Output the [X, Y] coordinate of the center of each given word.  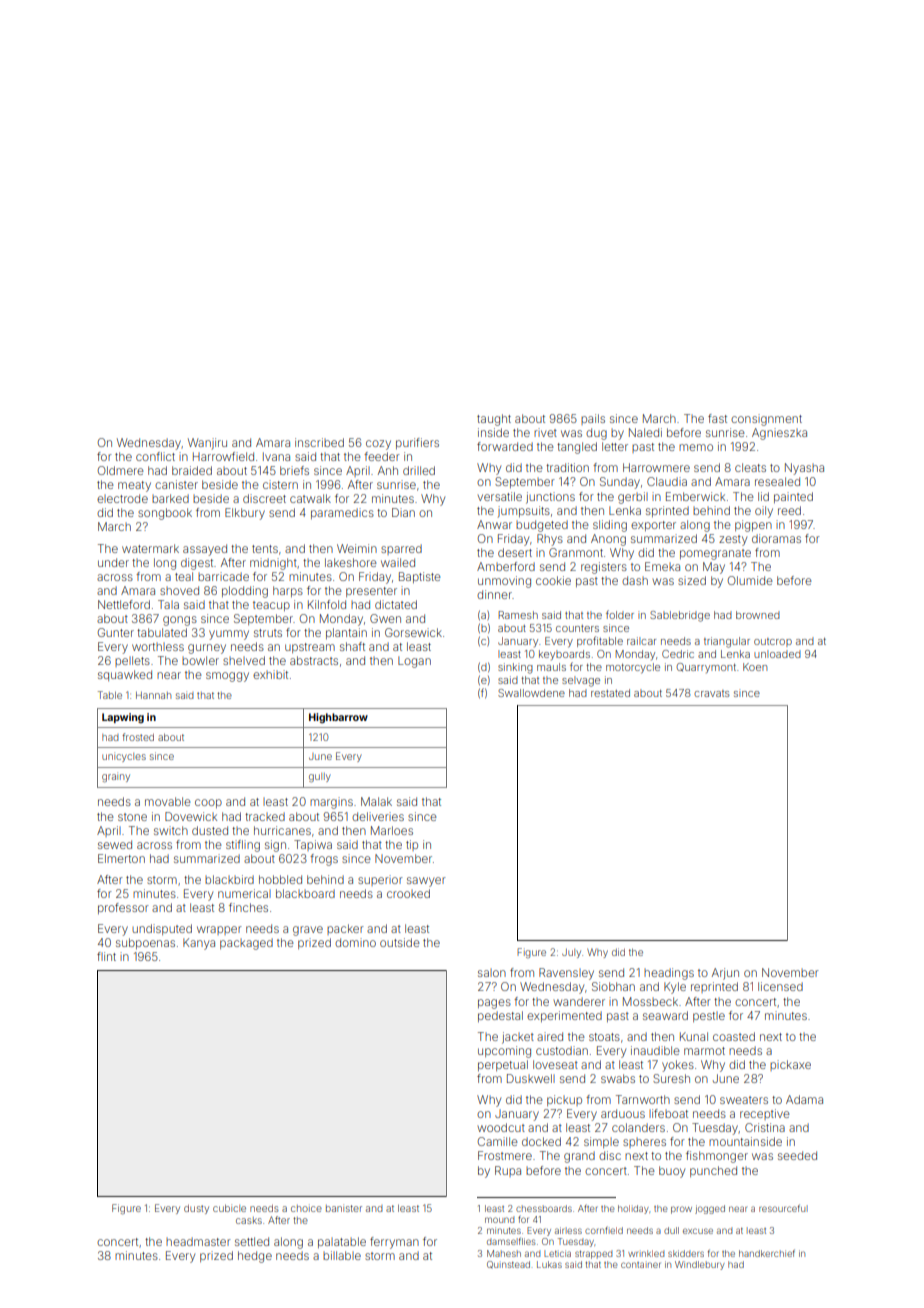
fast [717, 418]
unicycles [124, 757]
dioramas [776, 538]
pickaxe [790, 1065]
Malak [376, 801]
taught [494, 420]
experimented [564, 1016]
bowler [200, 660]
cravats [712, 693]
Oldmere [120, 470]
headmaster [198, 1241]
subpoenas [145, 943]
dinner [494, 594]
